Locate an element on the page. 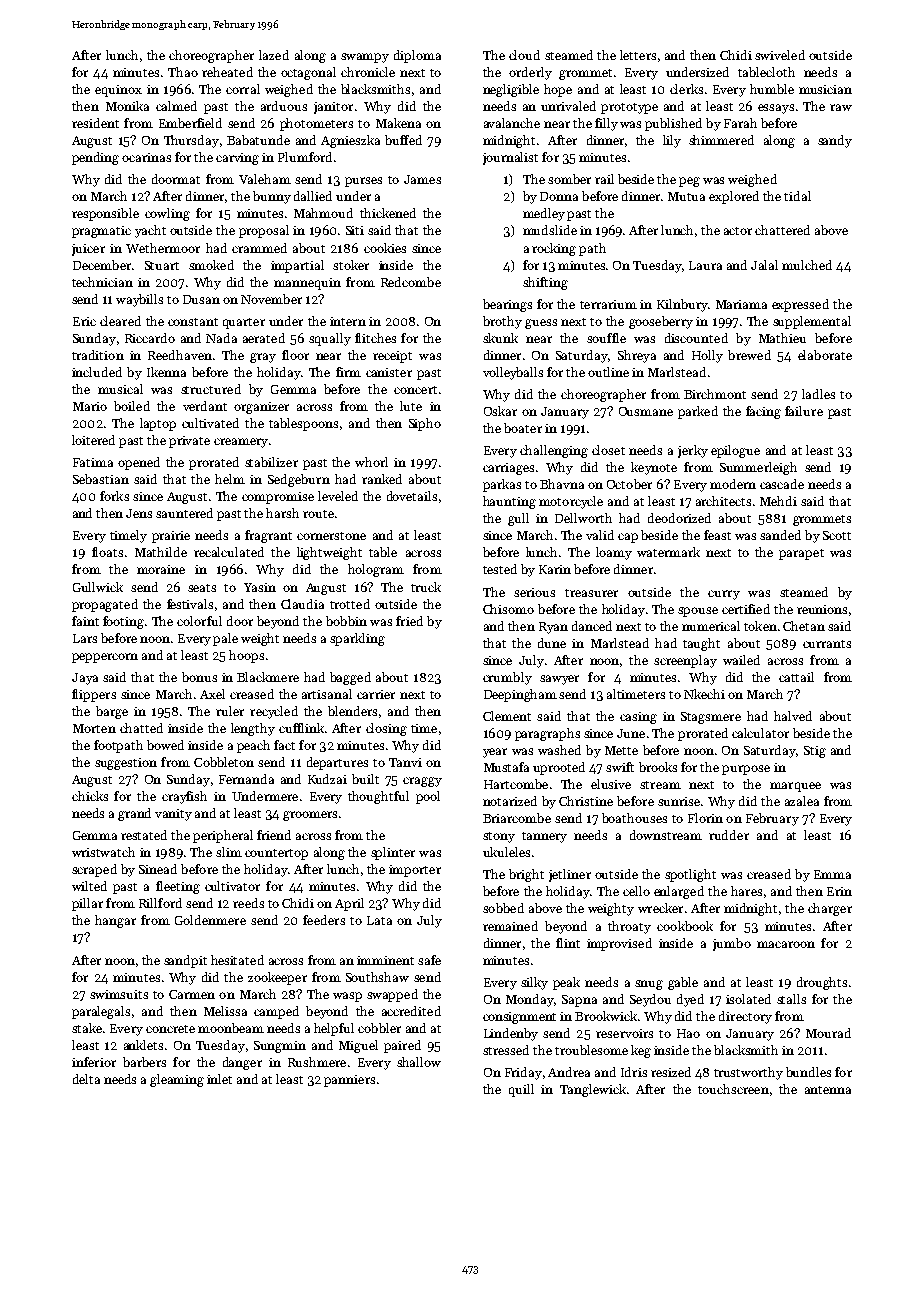 The width and height of the document is (924, 1308). Babatunde is located at coordinates (258, 140).
